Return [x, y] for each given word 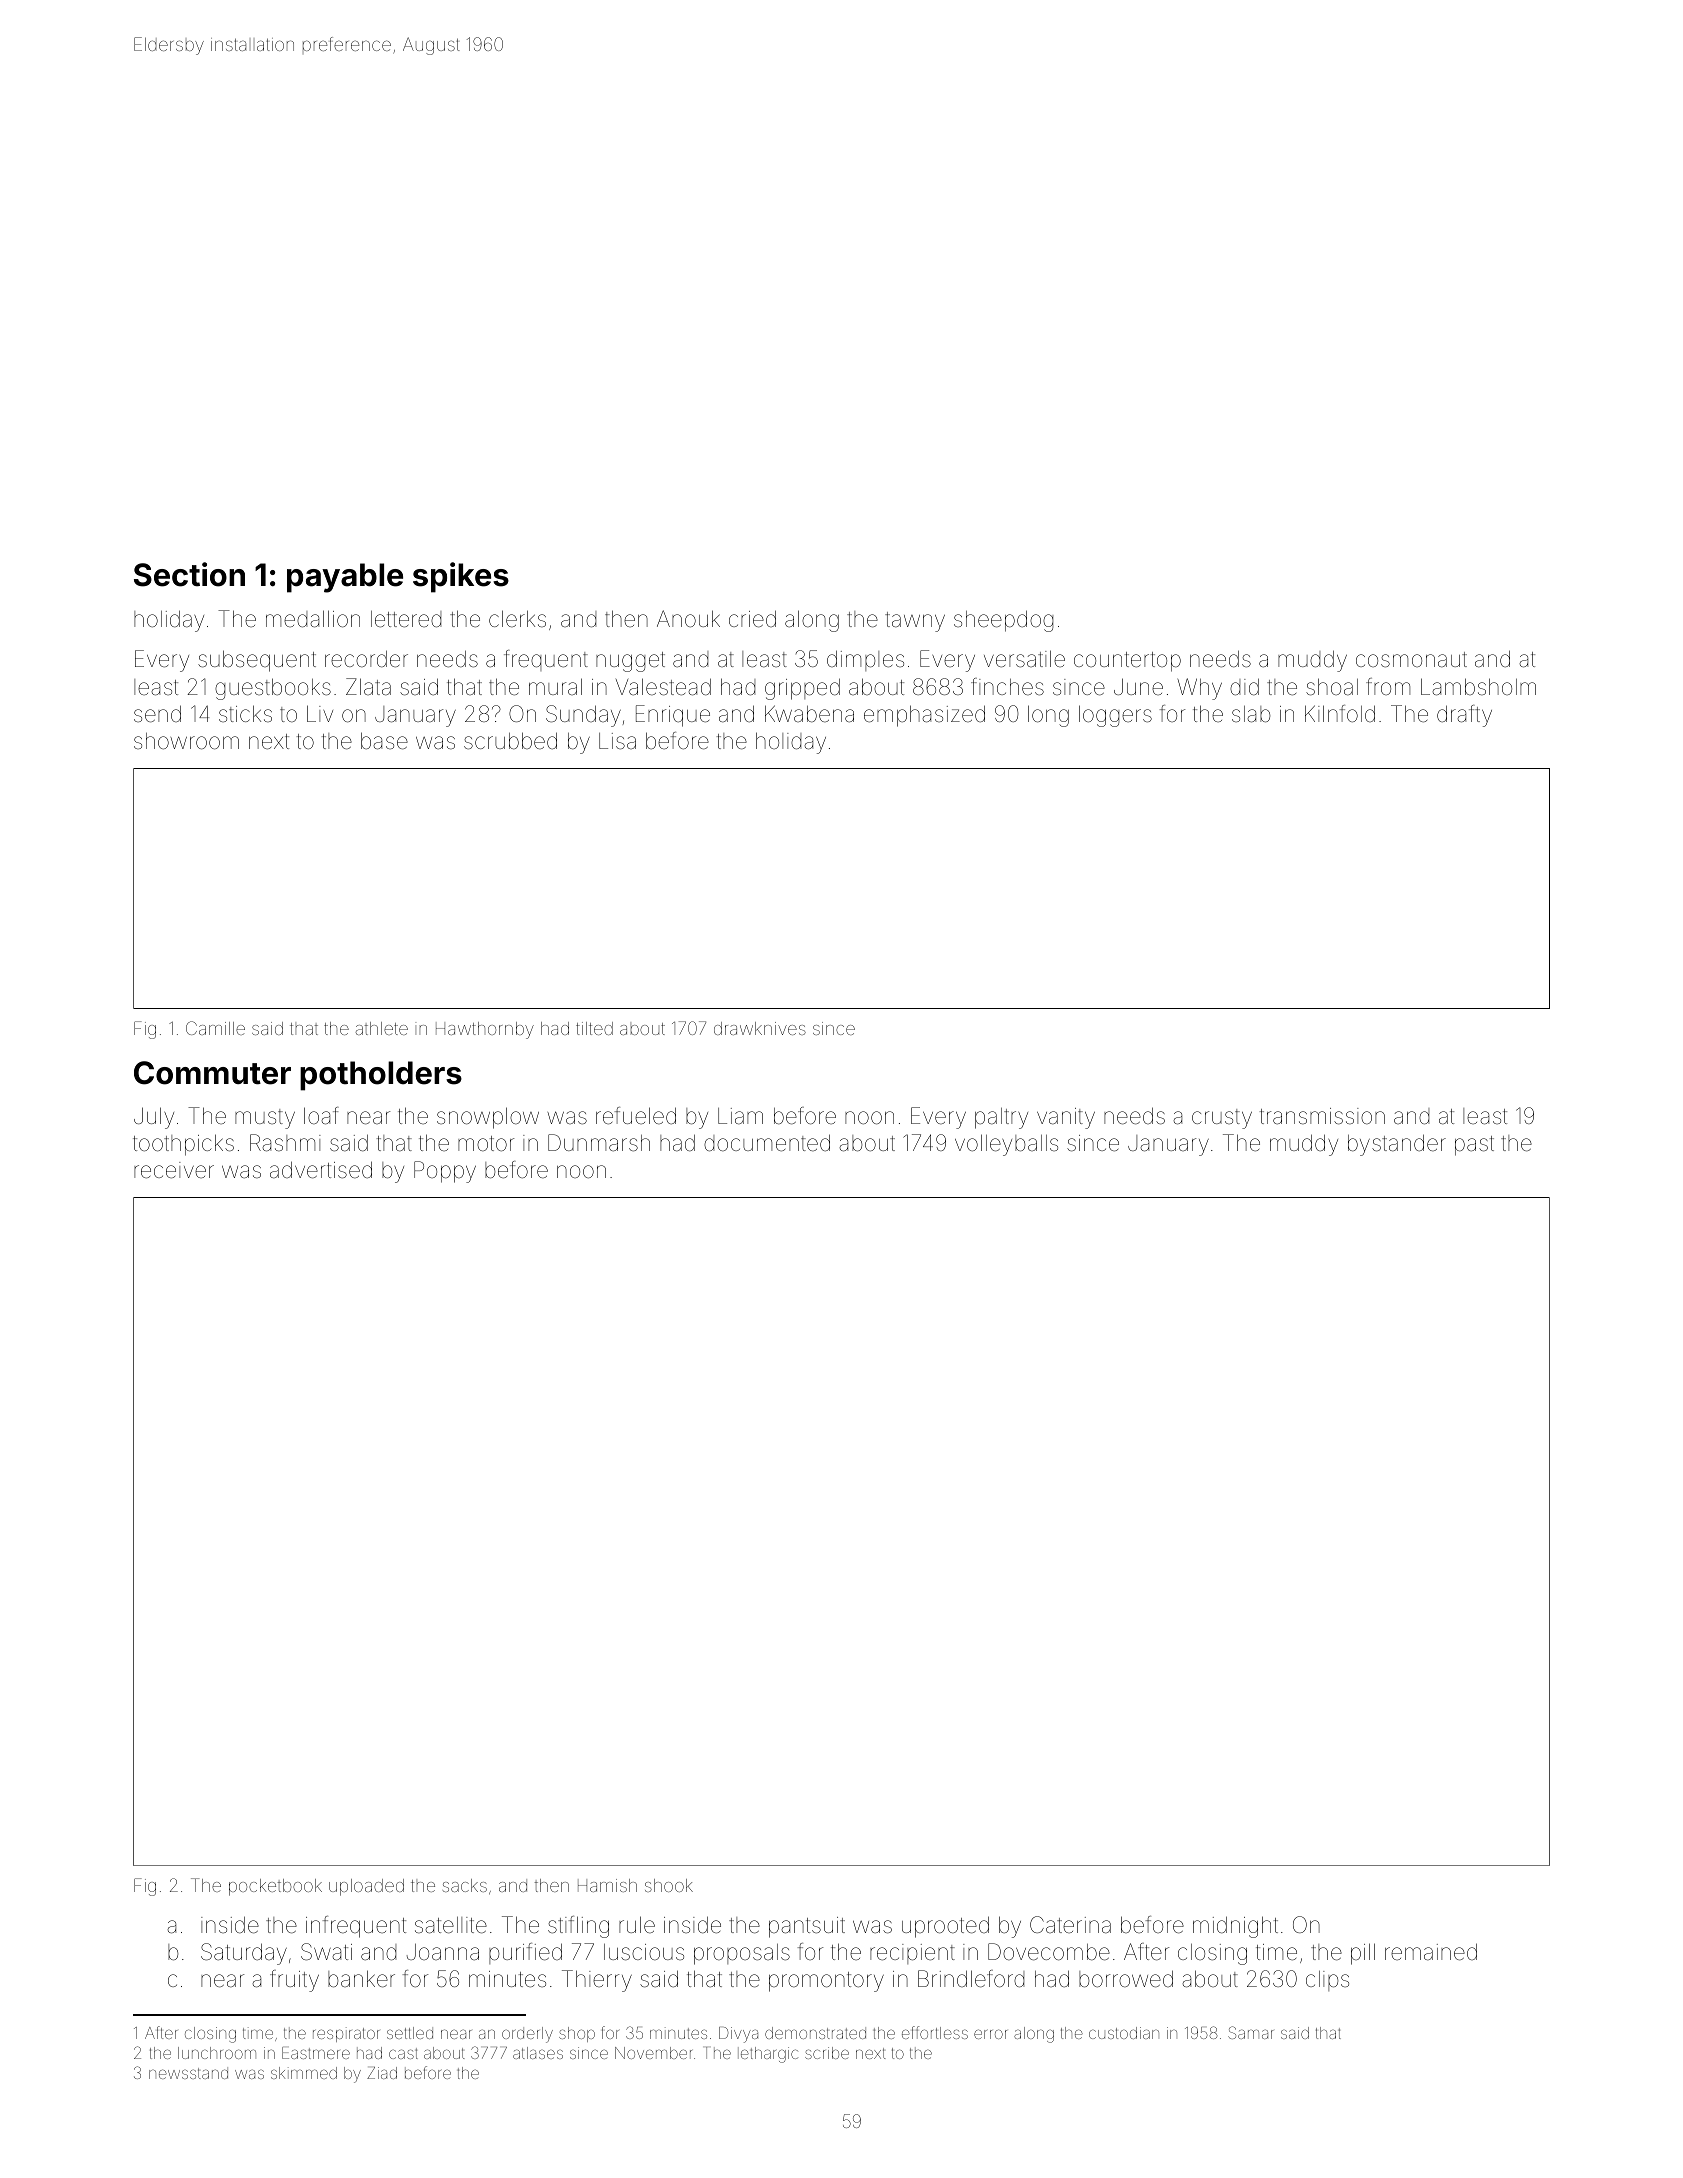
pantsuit [807, 1927]
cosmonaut [1411, 660]
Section [189, 574]
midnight [1235, 1927]
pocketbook [275, 1887]
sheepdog [1003, 621]
